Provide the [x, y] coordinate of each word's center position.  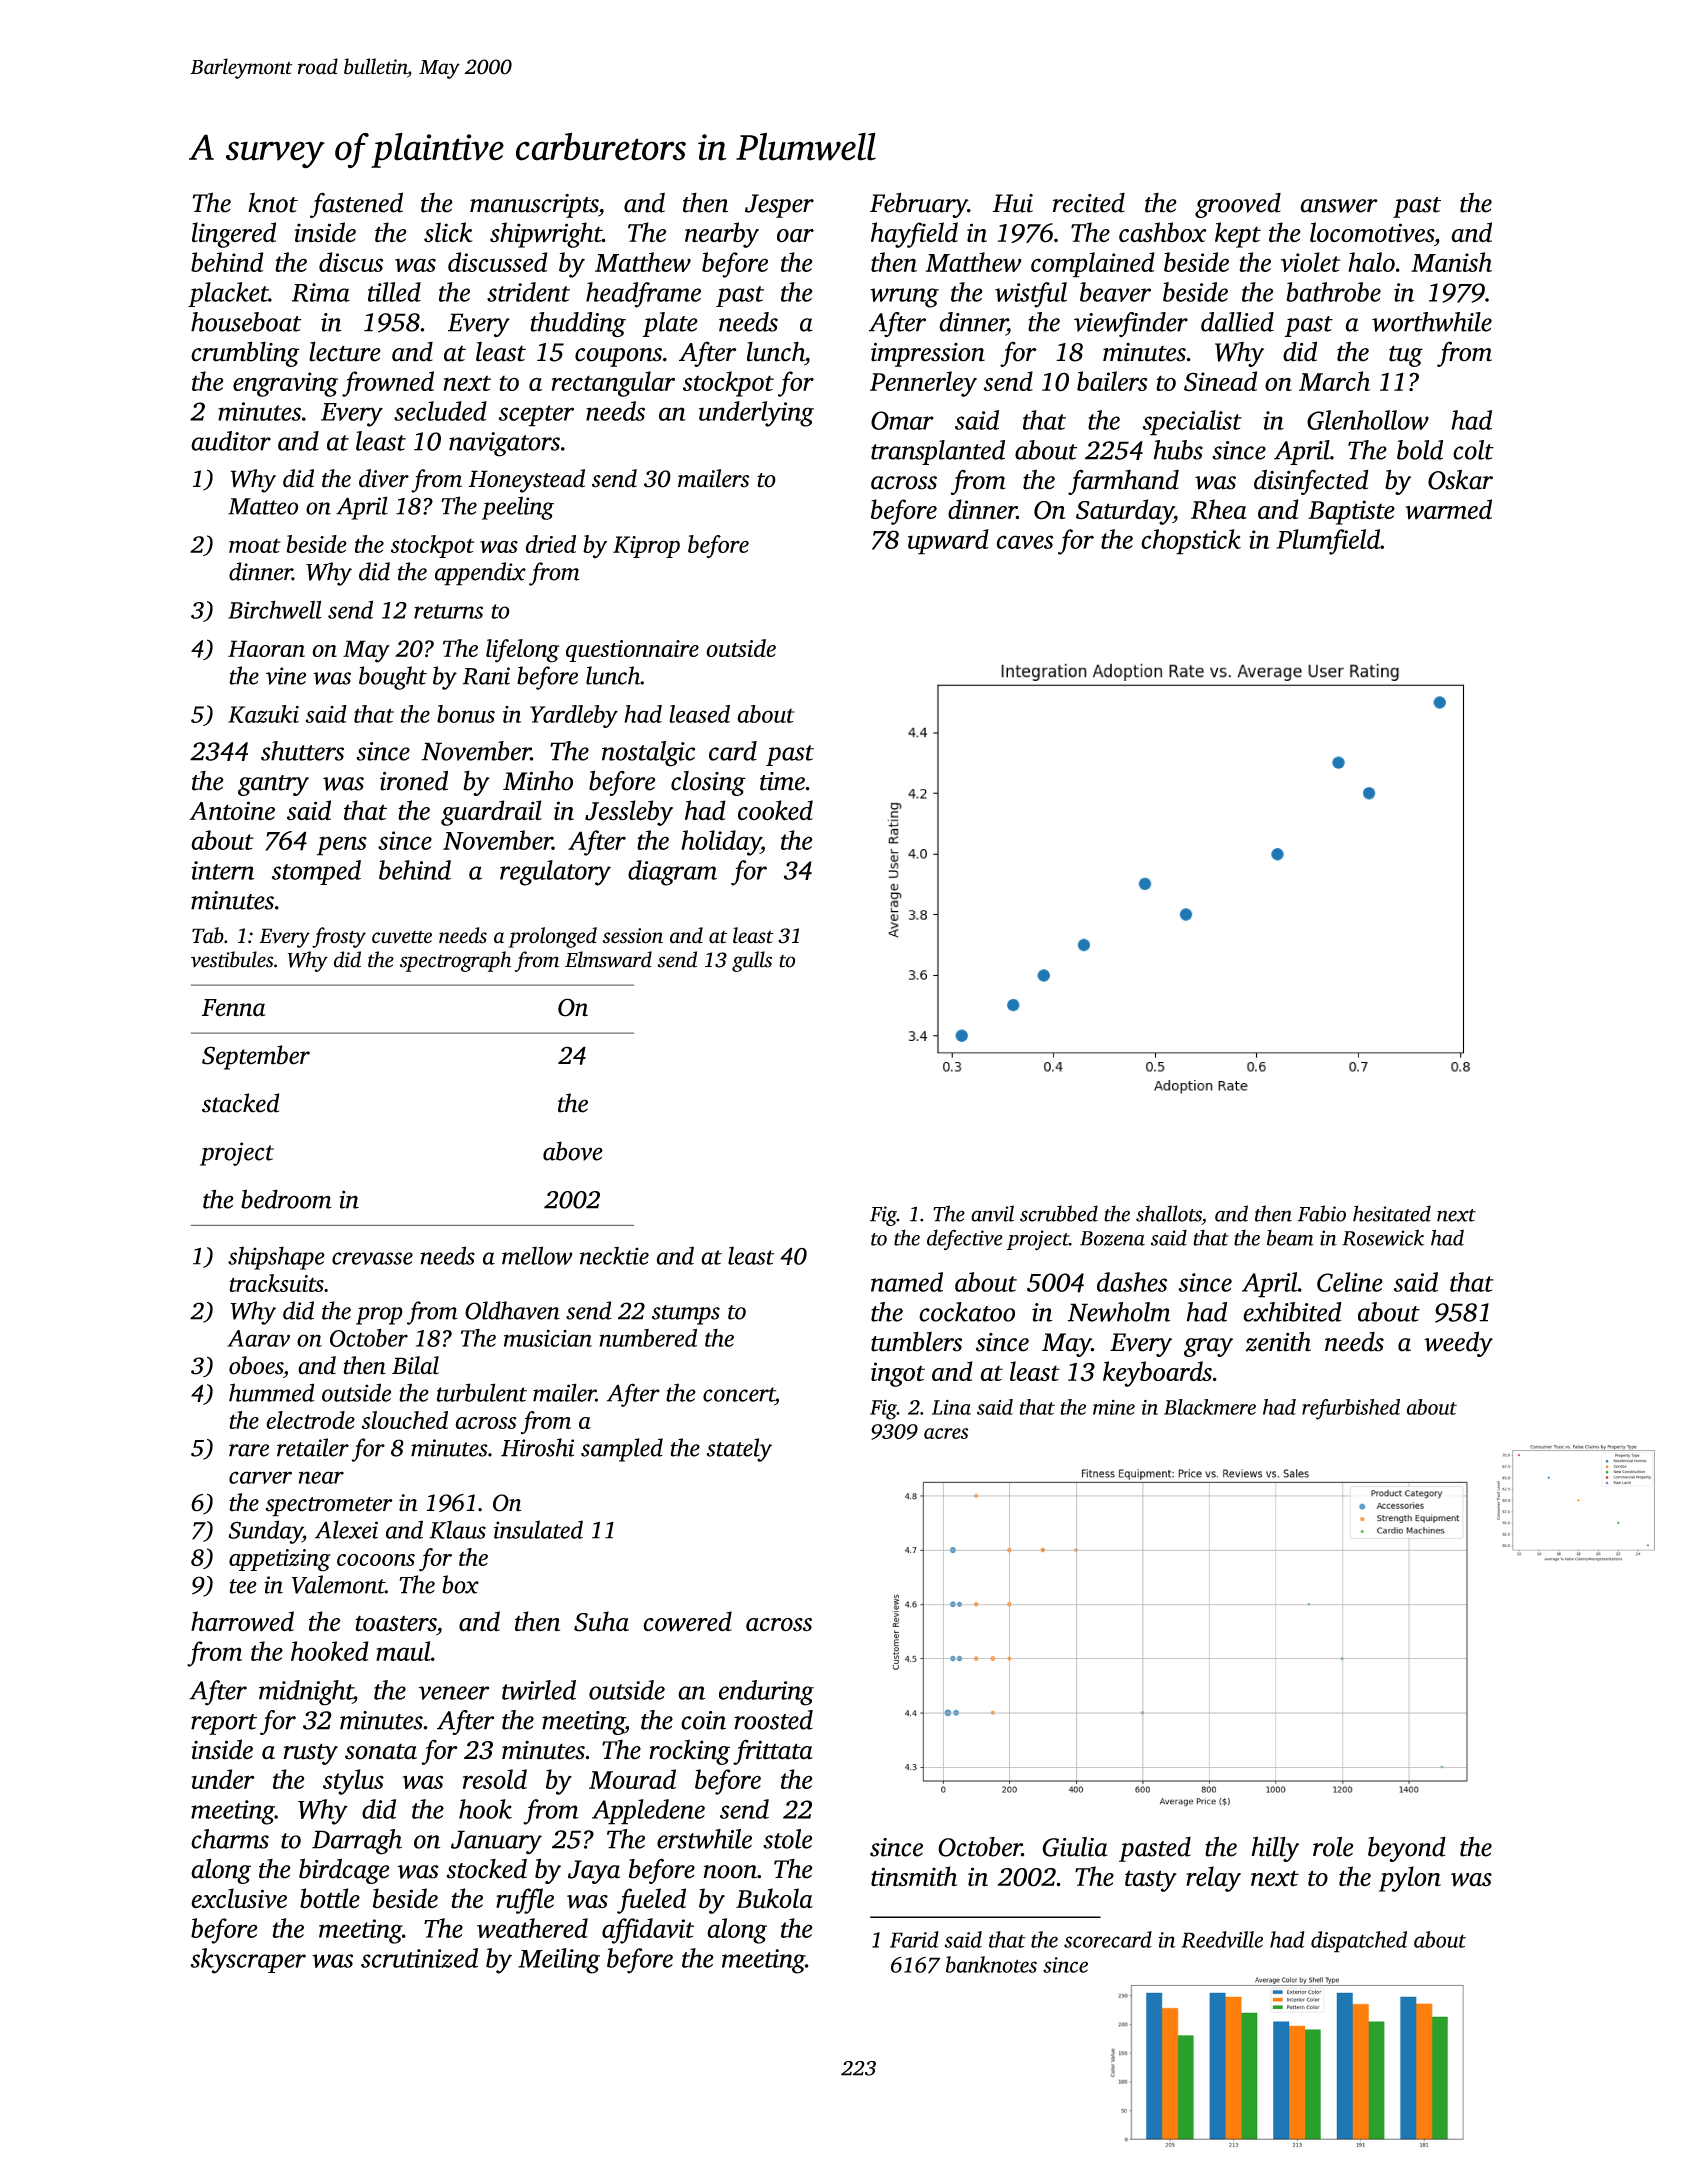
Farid [914, 1939]
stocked [487, 1869]
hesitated [1392, 1213]
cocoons [376, 1560]
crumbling [245, 354]
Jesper [779, 206]
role [1333, 1846]
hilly [1275, 1849]
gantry [273, 785]
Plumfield [1328, 542]
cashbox [1163, 232]
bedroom [286, 1199]
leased [699, 714]
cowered [687, 1621]
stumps [686, 1315]
